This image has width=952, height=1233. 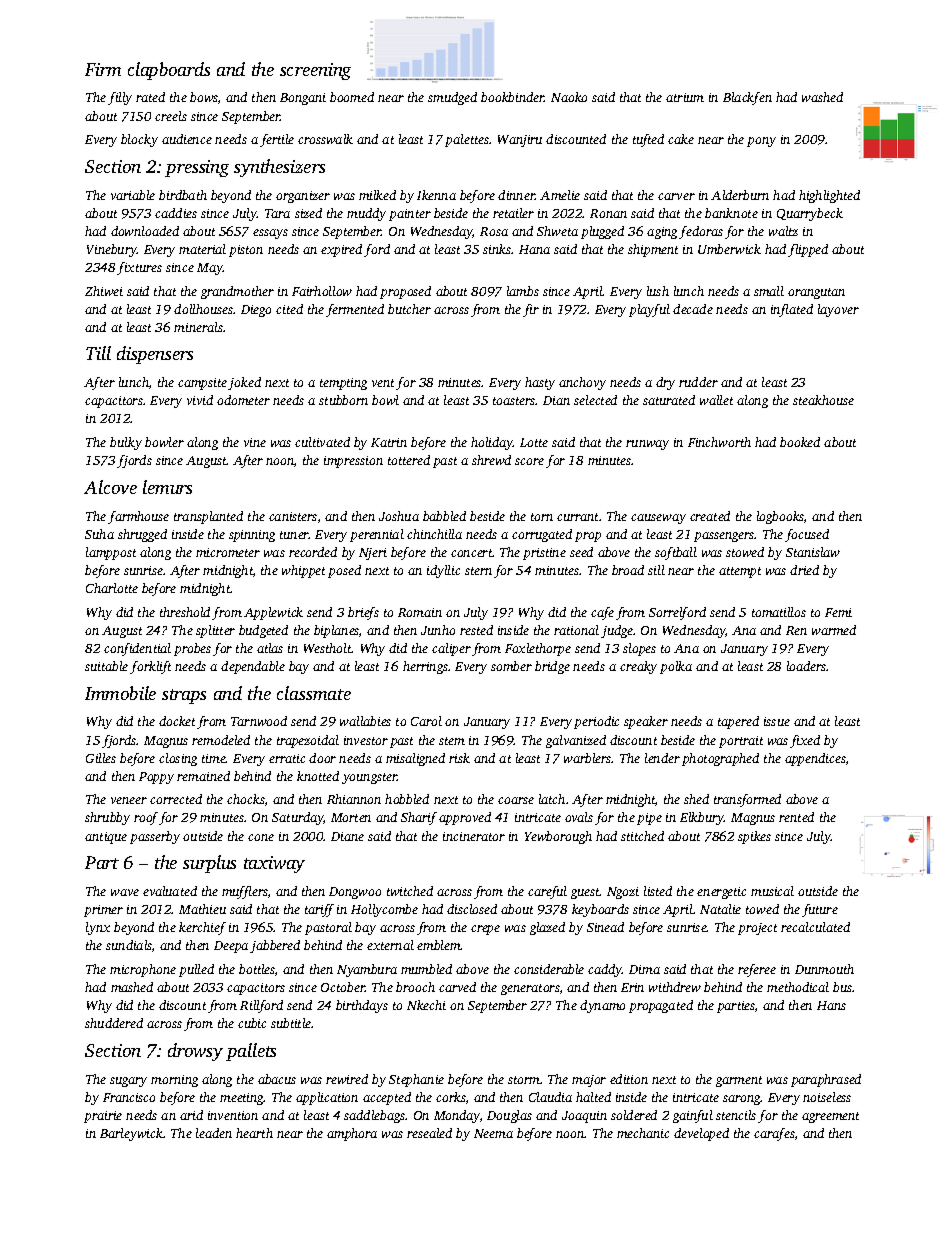 What do you see at coordinates (176, 799) in the image?
I see `corrected` at bounding box center [176, 799].
